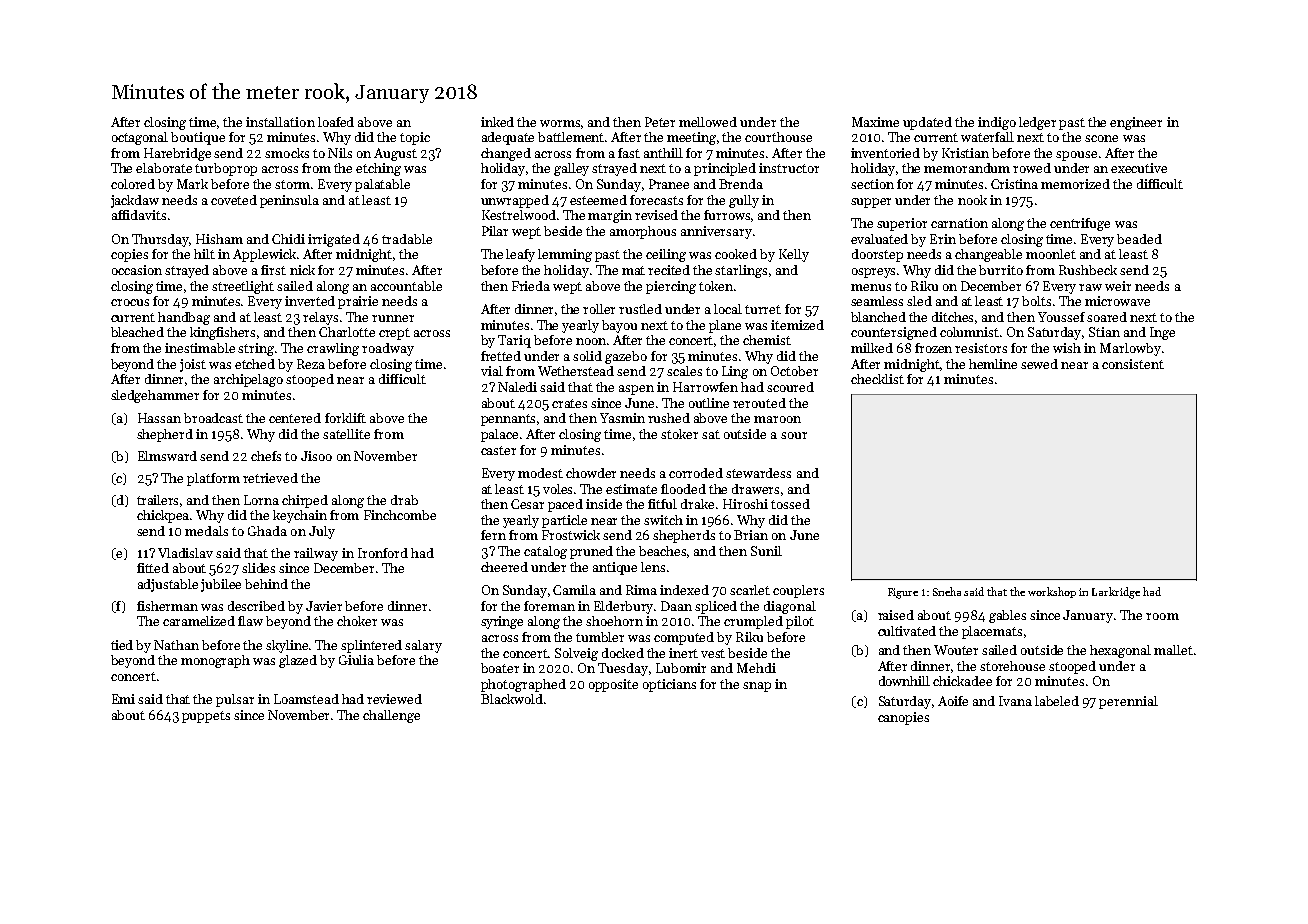 This page has height=924, width=1308. I want to click on Kelly, so click(794, 255).
